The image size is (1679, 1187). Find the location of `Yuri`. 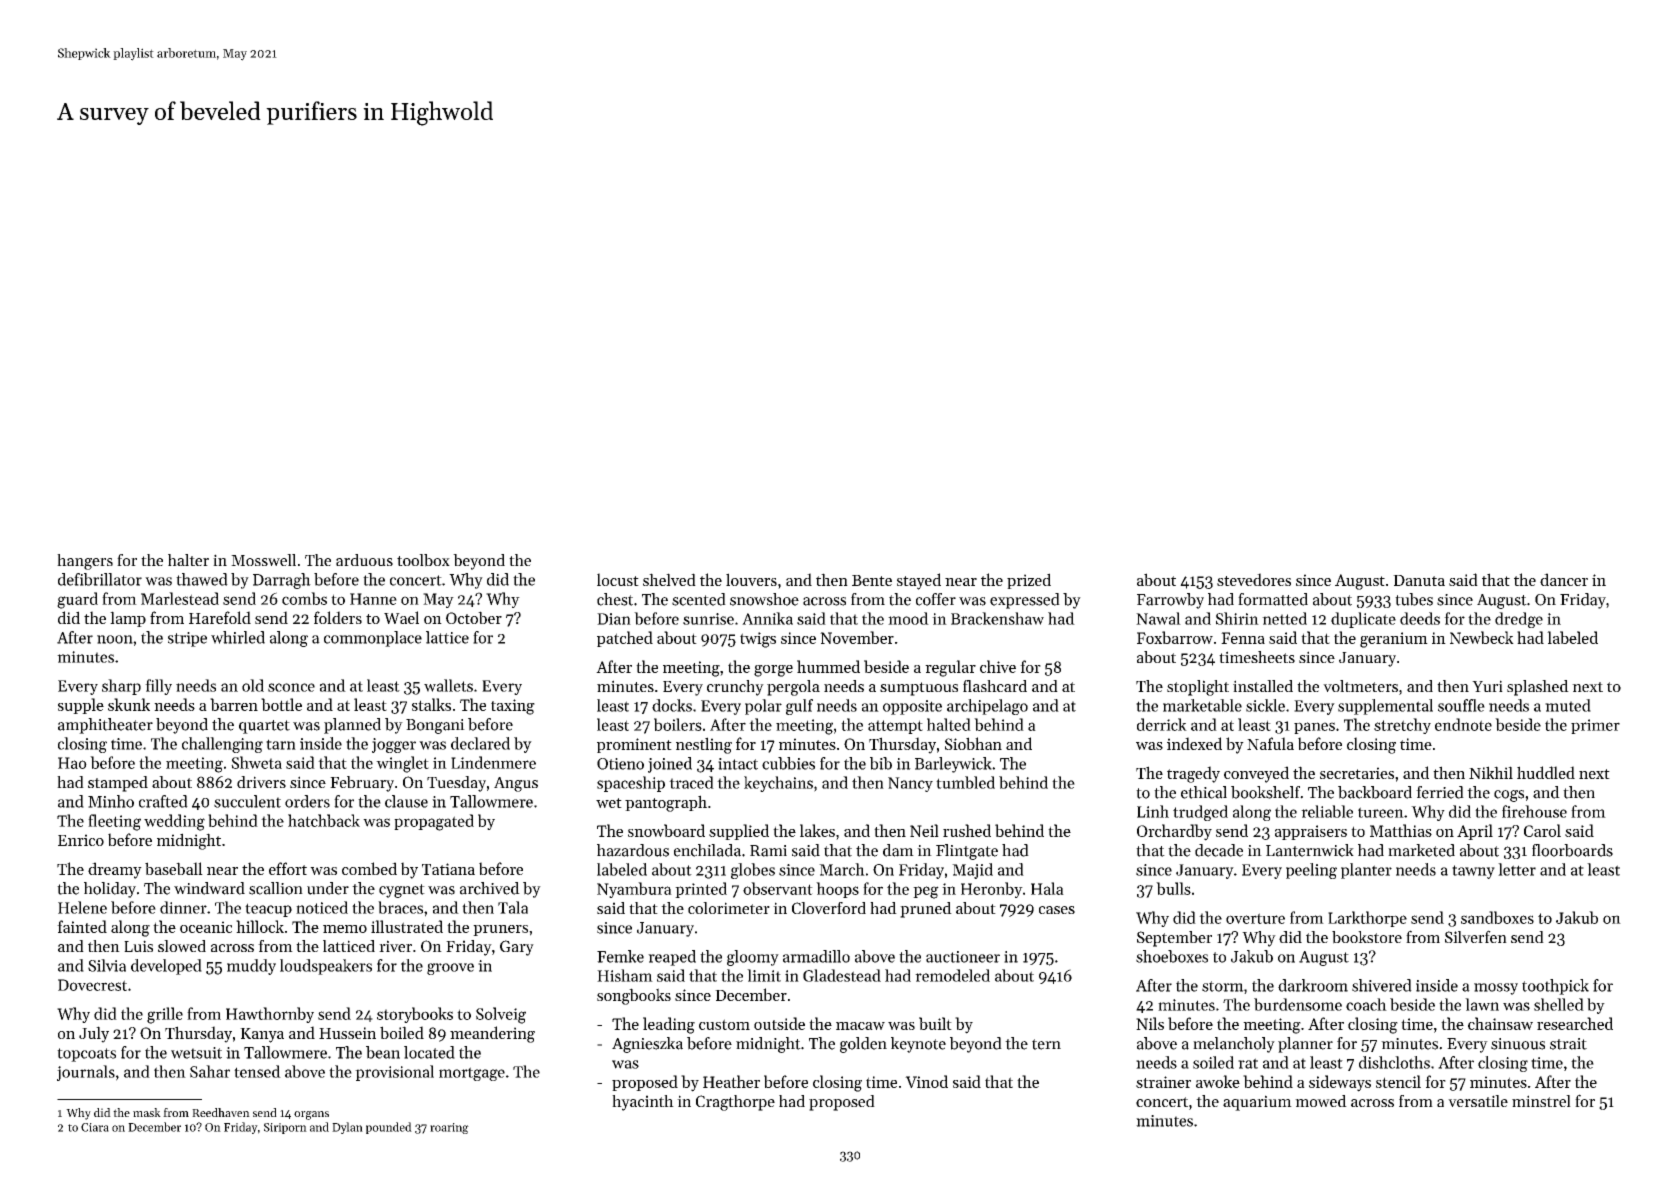

Yuri is located at coordinates (1487, 686).
